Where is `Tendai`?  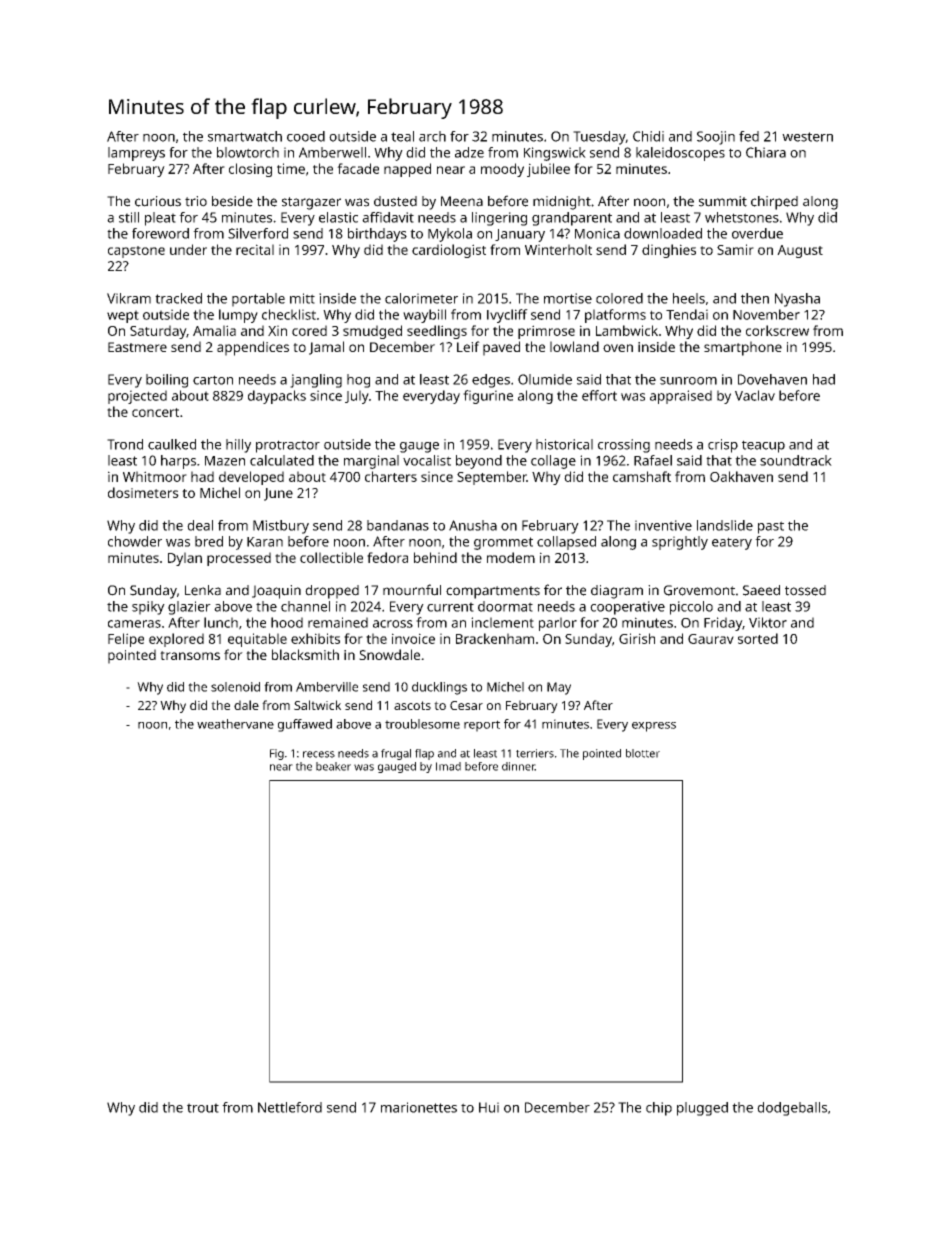
Tendai is located at coordinates (687, 314).
